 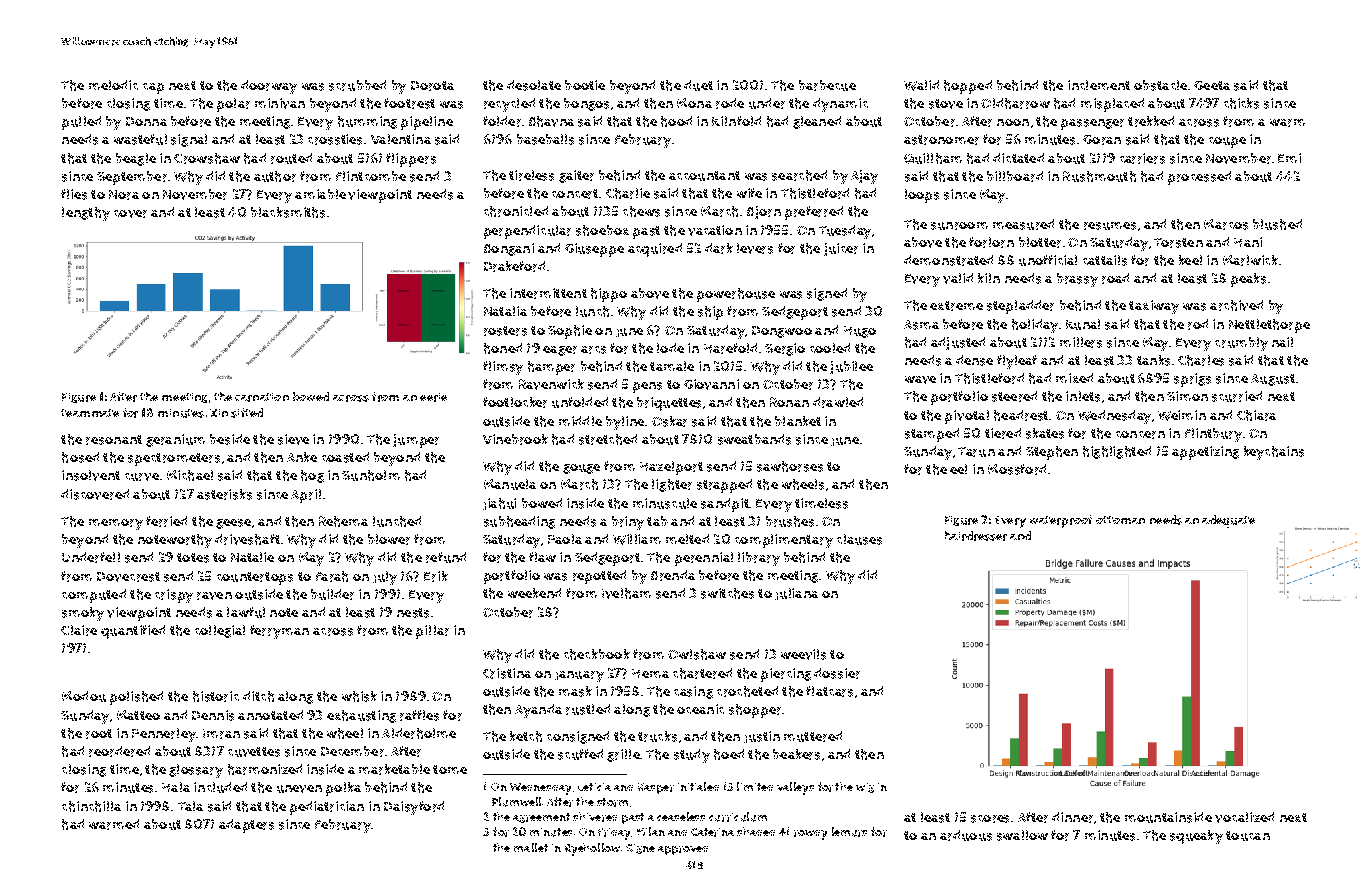 What do you see at coordinates (827, 85) in the screenshot?
I see `barbecue` at bounding box center [827, 85].
